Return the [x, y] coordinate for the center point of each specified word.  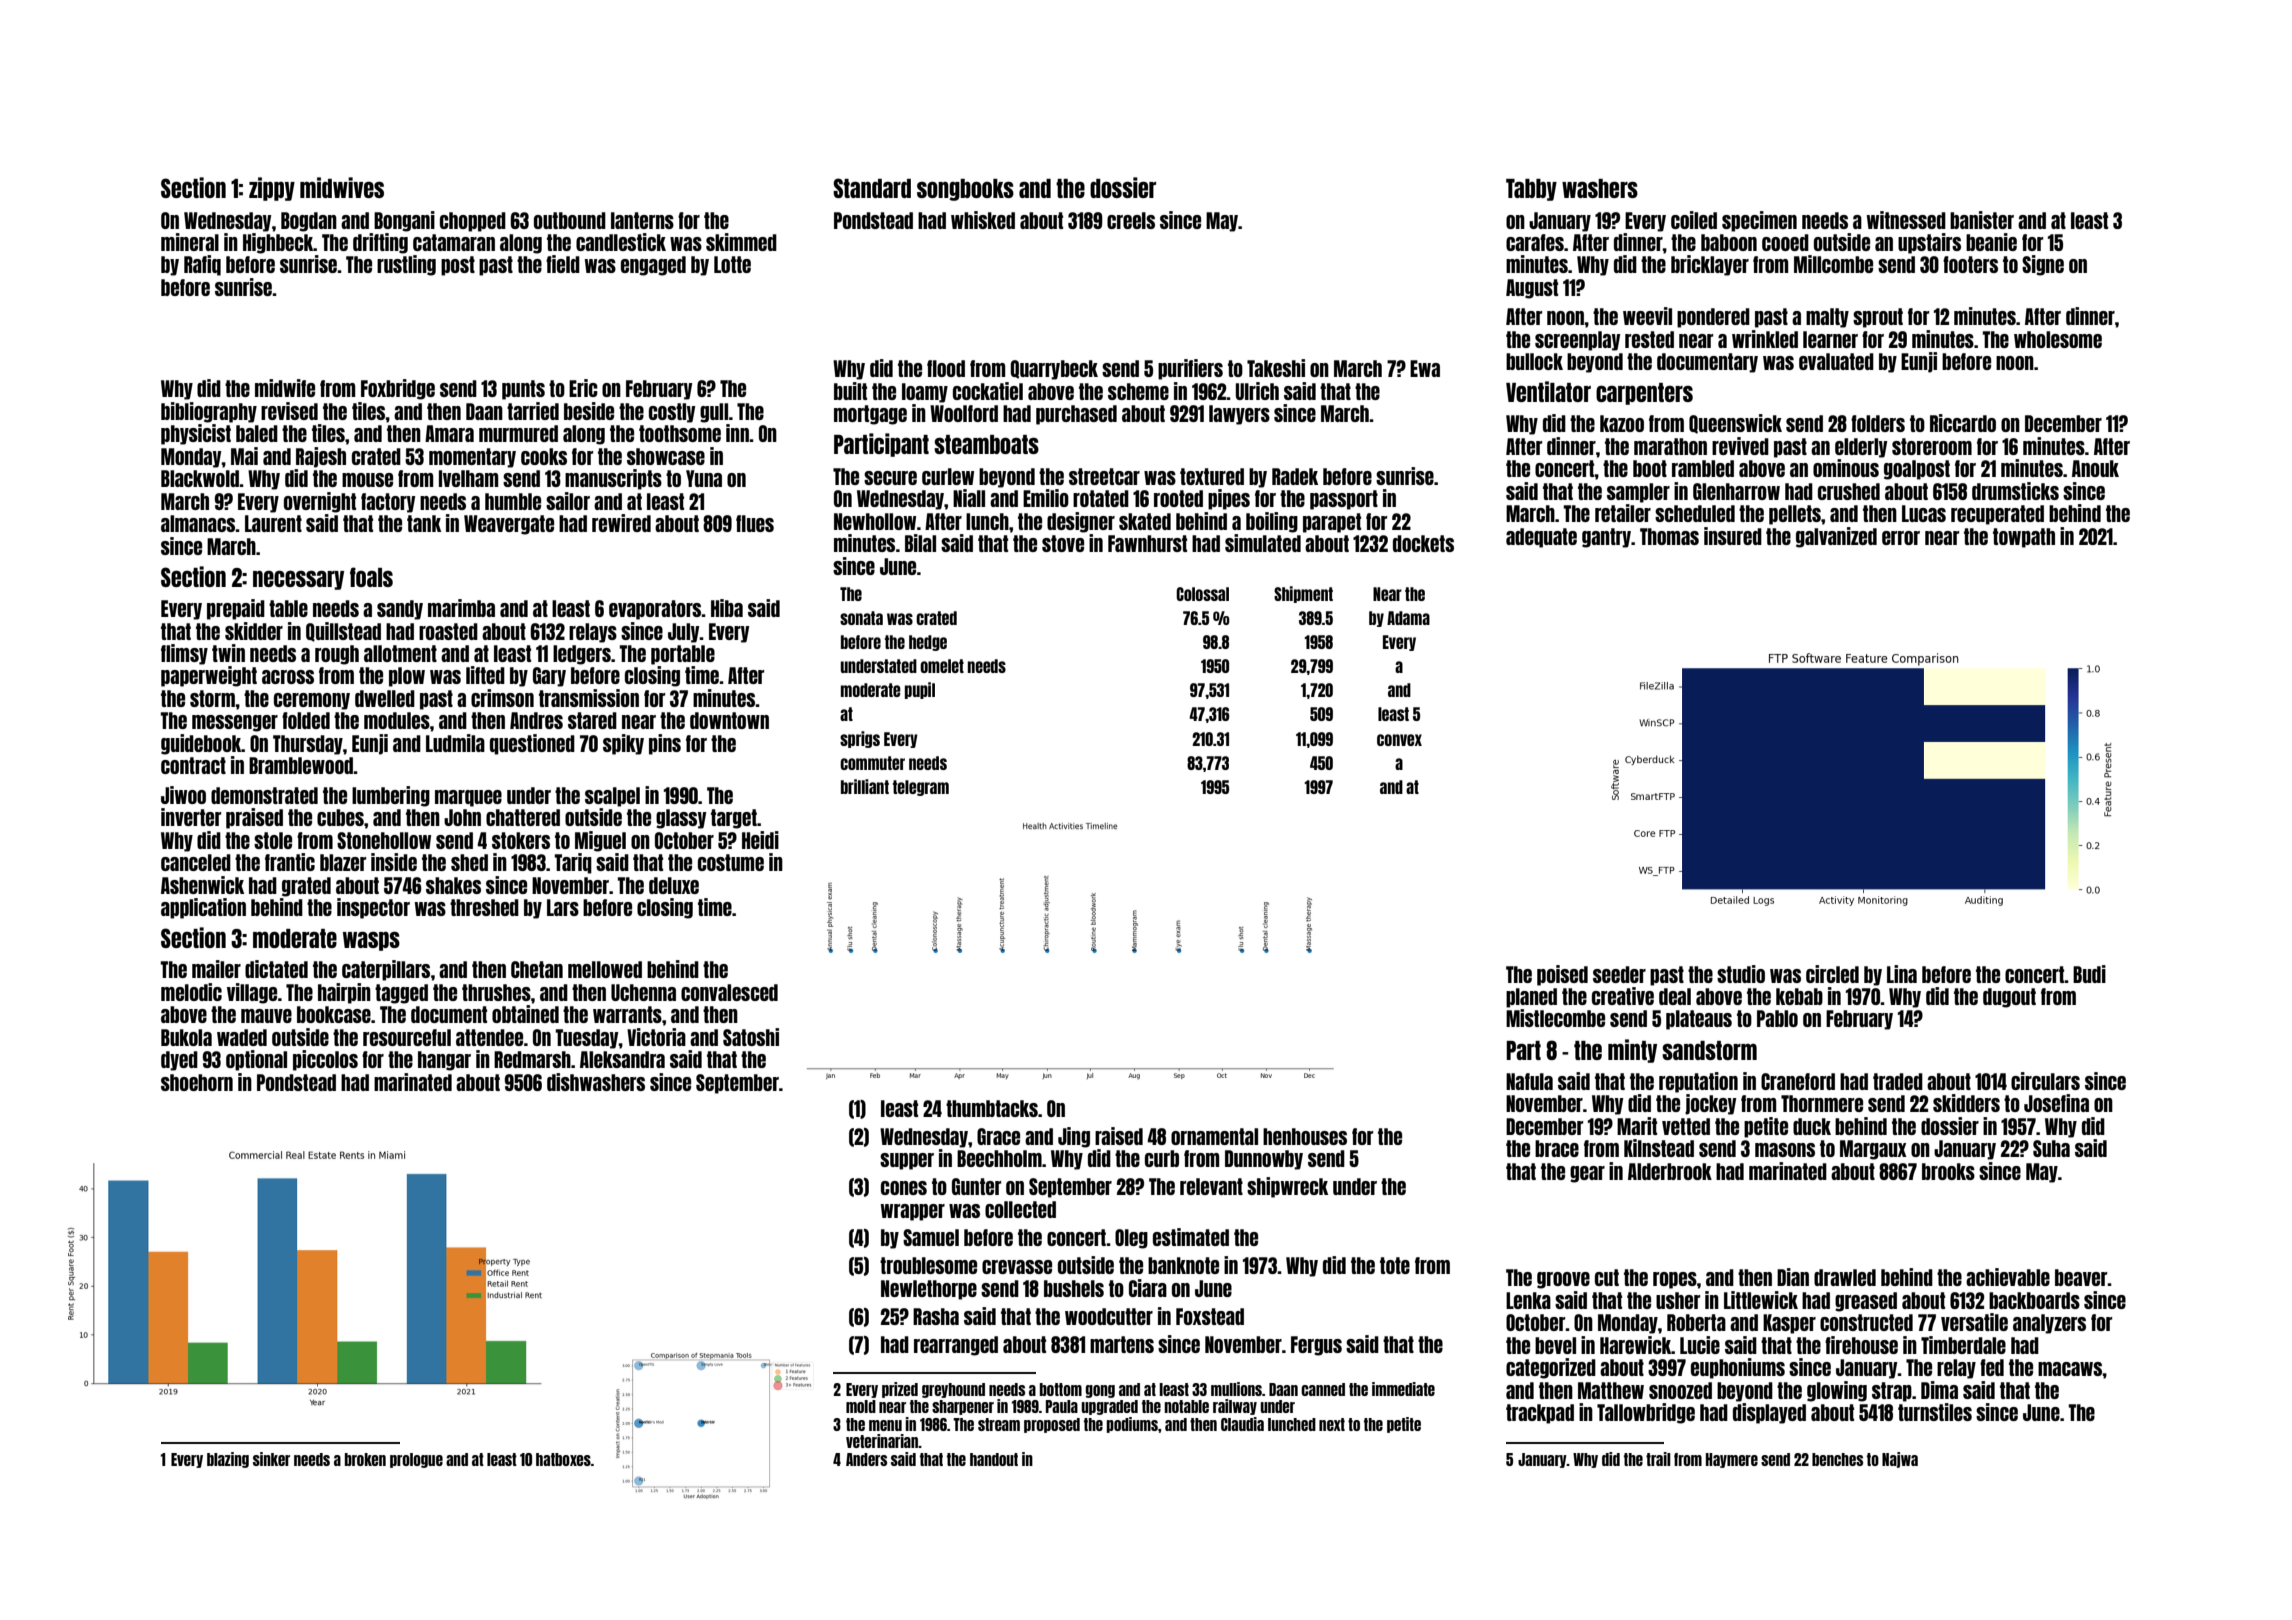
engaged [653, 266]
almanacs [198, 523]
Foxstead [1210, 1316]
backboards [2034, 1300]
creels [1131, 220]
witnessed [1906, 220]
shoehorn [197, 1082]
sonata [861, 618]
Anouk [2095, 468]
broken [365, 1459]
